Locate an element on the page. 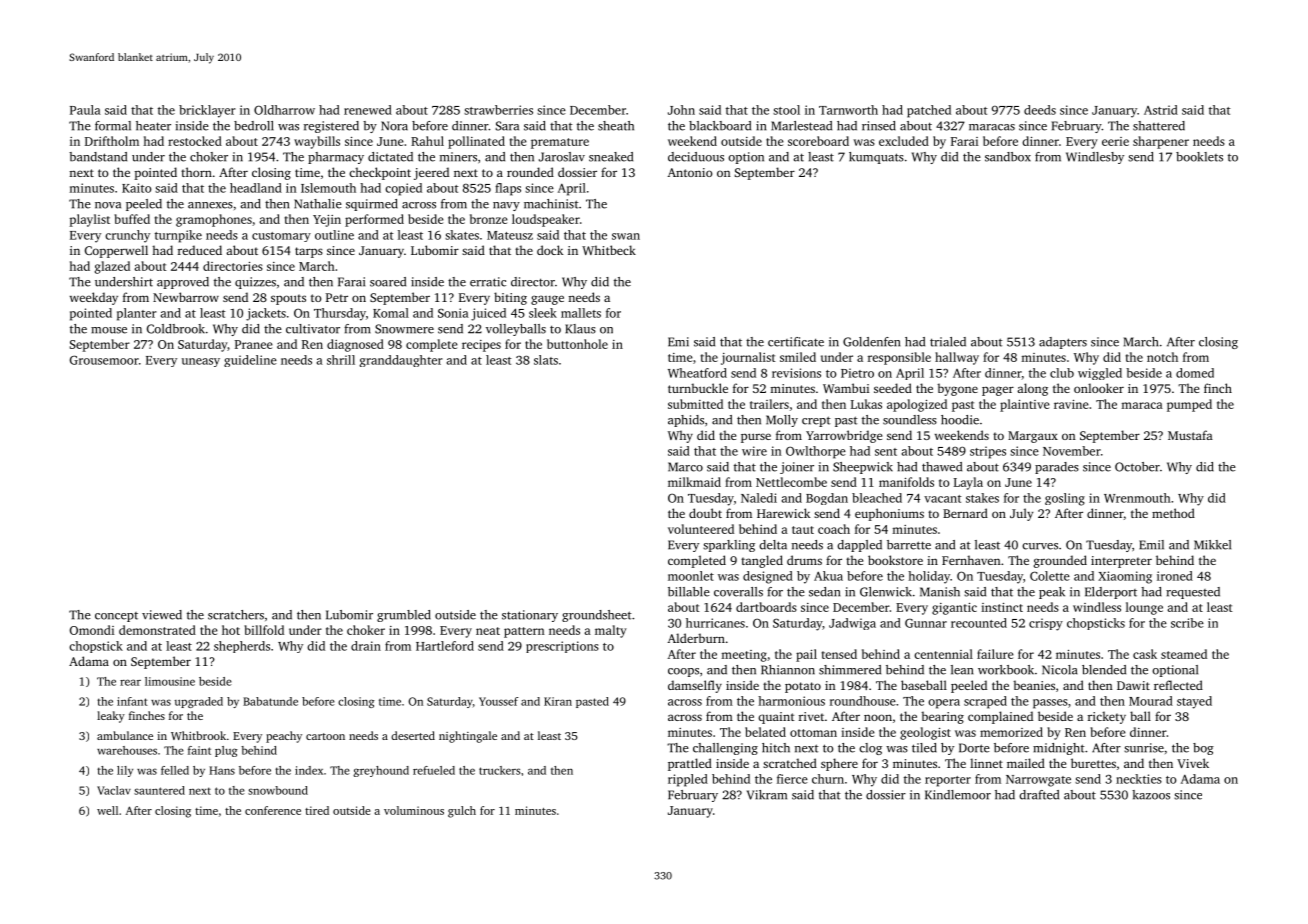 The width and height of the image is (1308, 924). Windlesby is located at coordinates (1095, 158).
